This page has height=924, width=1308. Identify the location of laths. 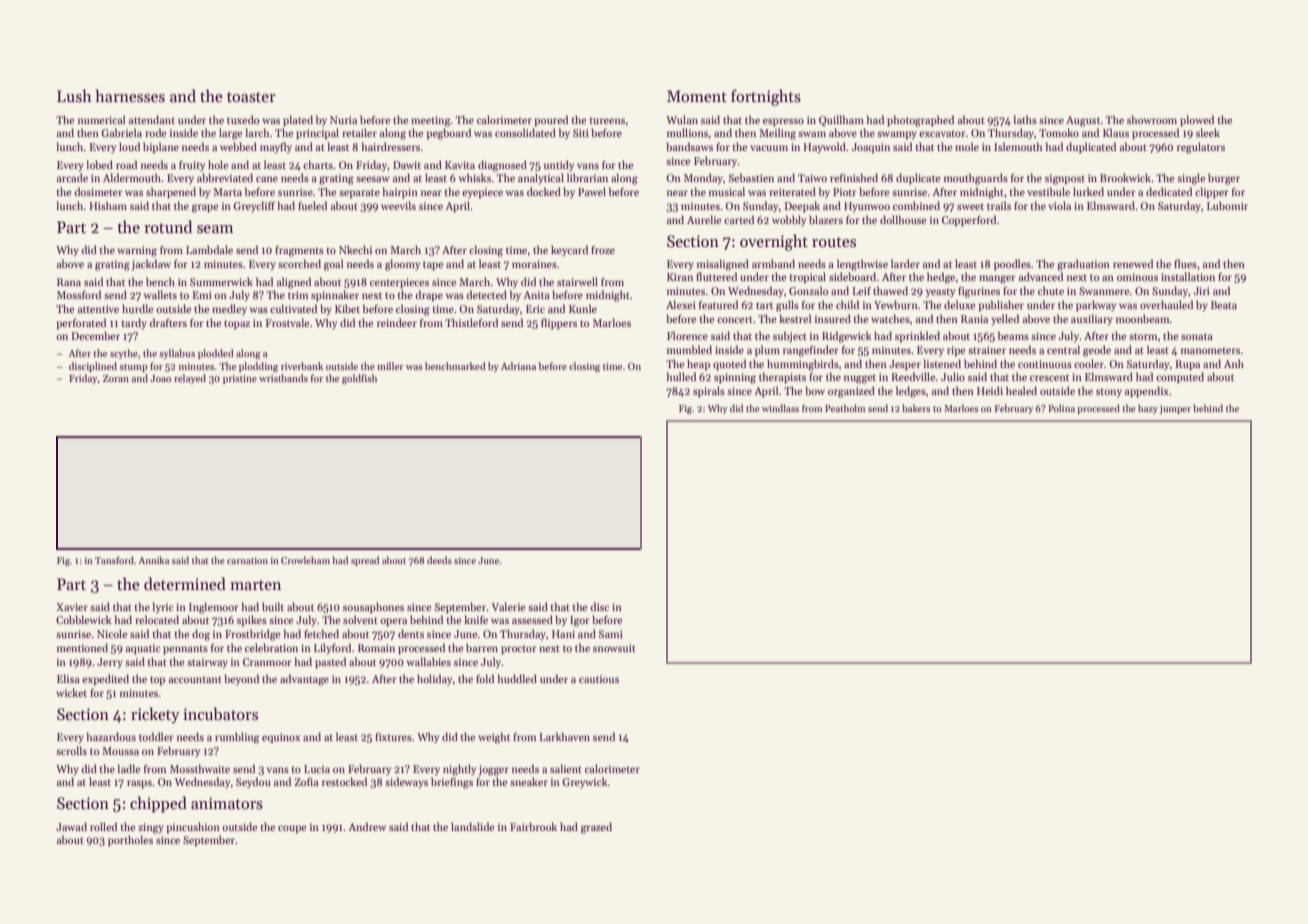
(1025, 119).
